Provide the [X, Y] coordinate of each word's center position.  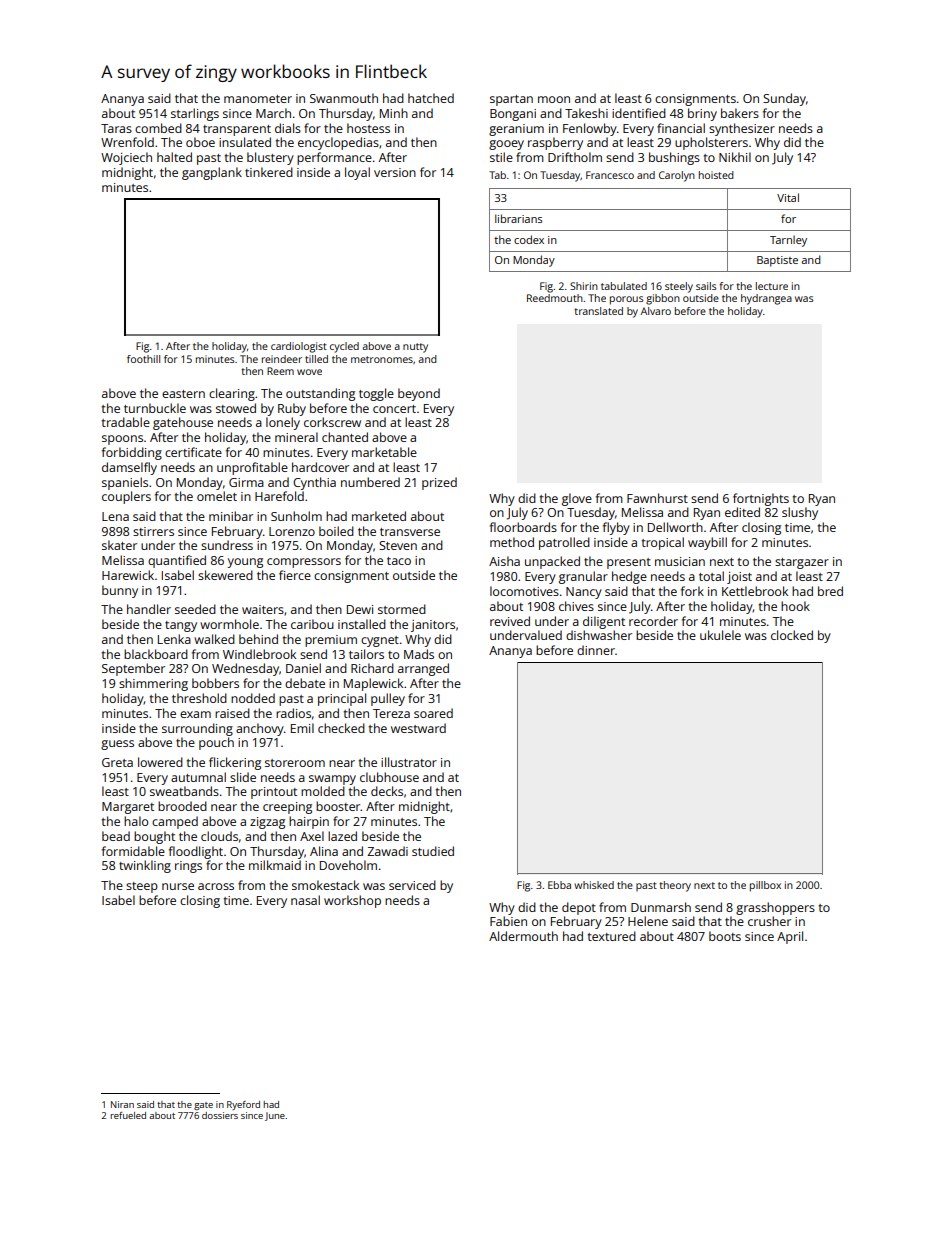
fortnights [761, 499]
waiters [263, 609]
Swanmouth [344, 98]
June [275, 1116]
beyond [419, 394]
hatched [431, 98]
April [790, 937]
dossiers [220, 1115]
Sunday [784, 99]
